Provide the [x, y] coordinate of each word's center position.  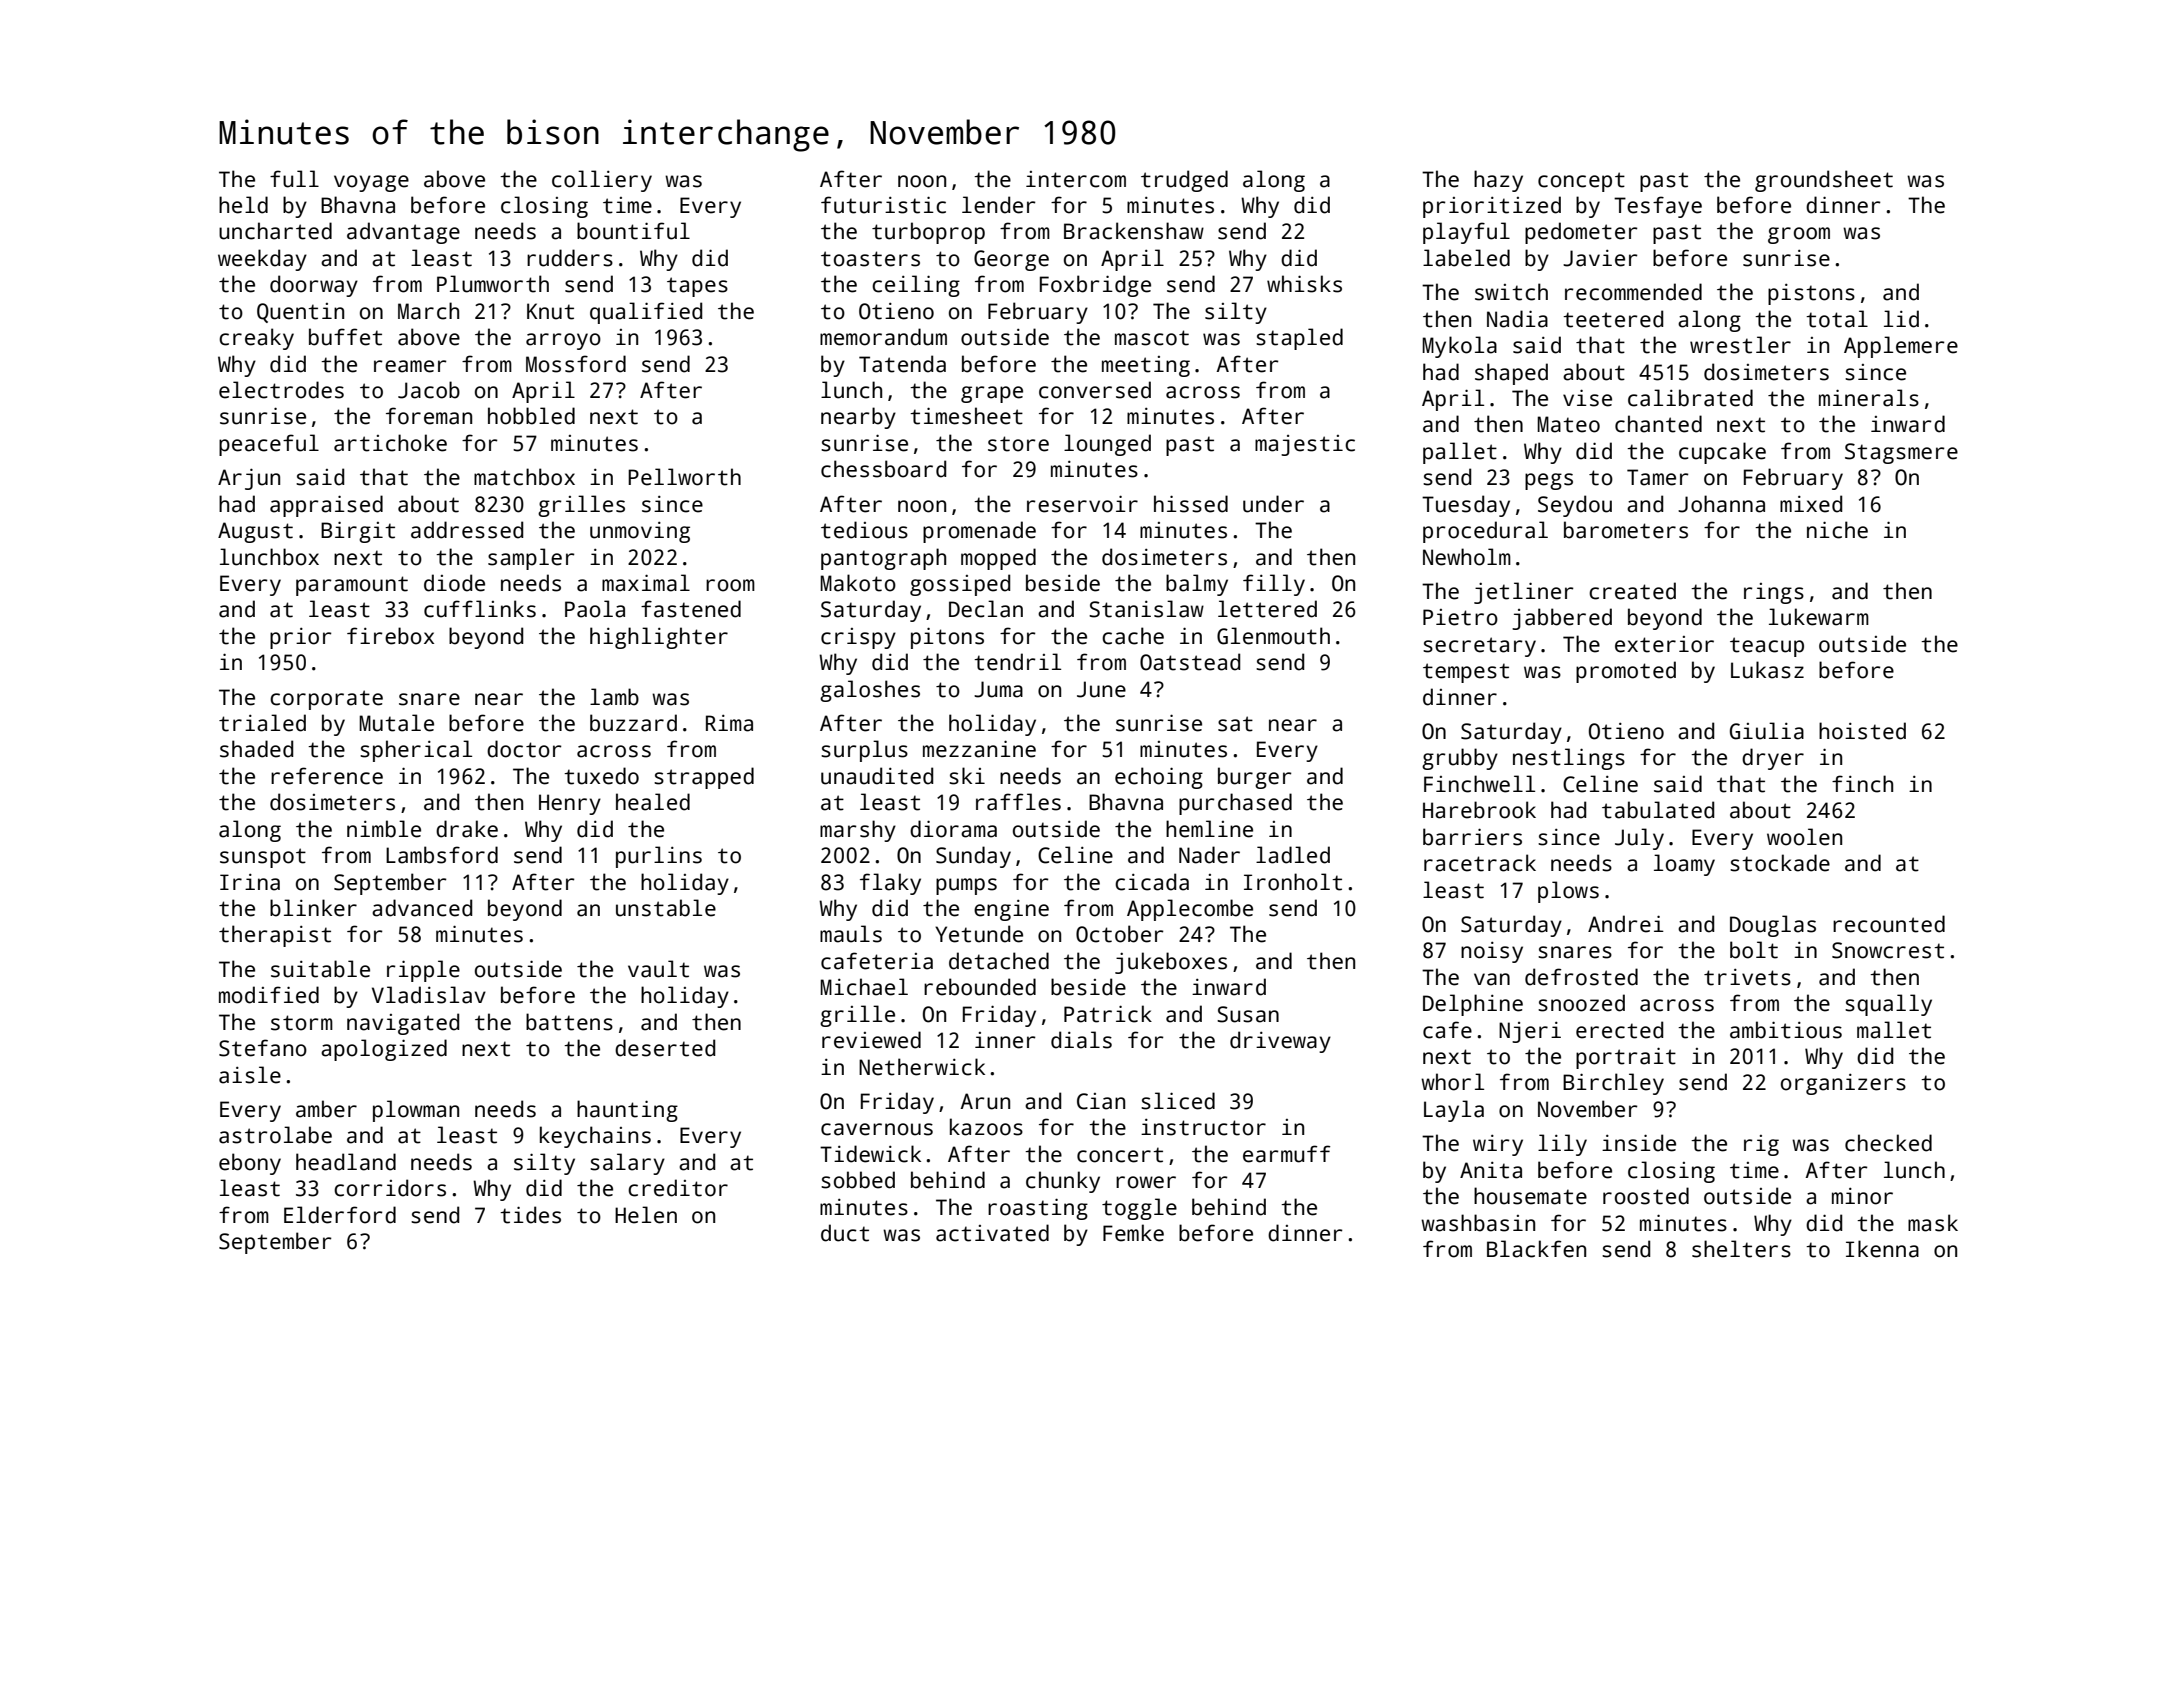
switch [1511, 292]
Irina [250, 882]
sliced [1178, 1101]
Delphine [1473, 1005]
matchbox [524, 477]
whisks [1304, 284]
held [243, 205]
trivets [1747, 977]
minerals [1869, 398]
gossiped [960, 585]
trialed [262, 723]
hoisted [1862, 731]
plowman [416, 1111]
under [1273, 504]
